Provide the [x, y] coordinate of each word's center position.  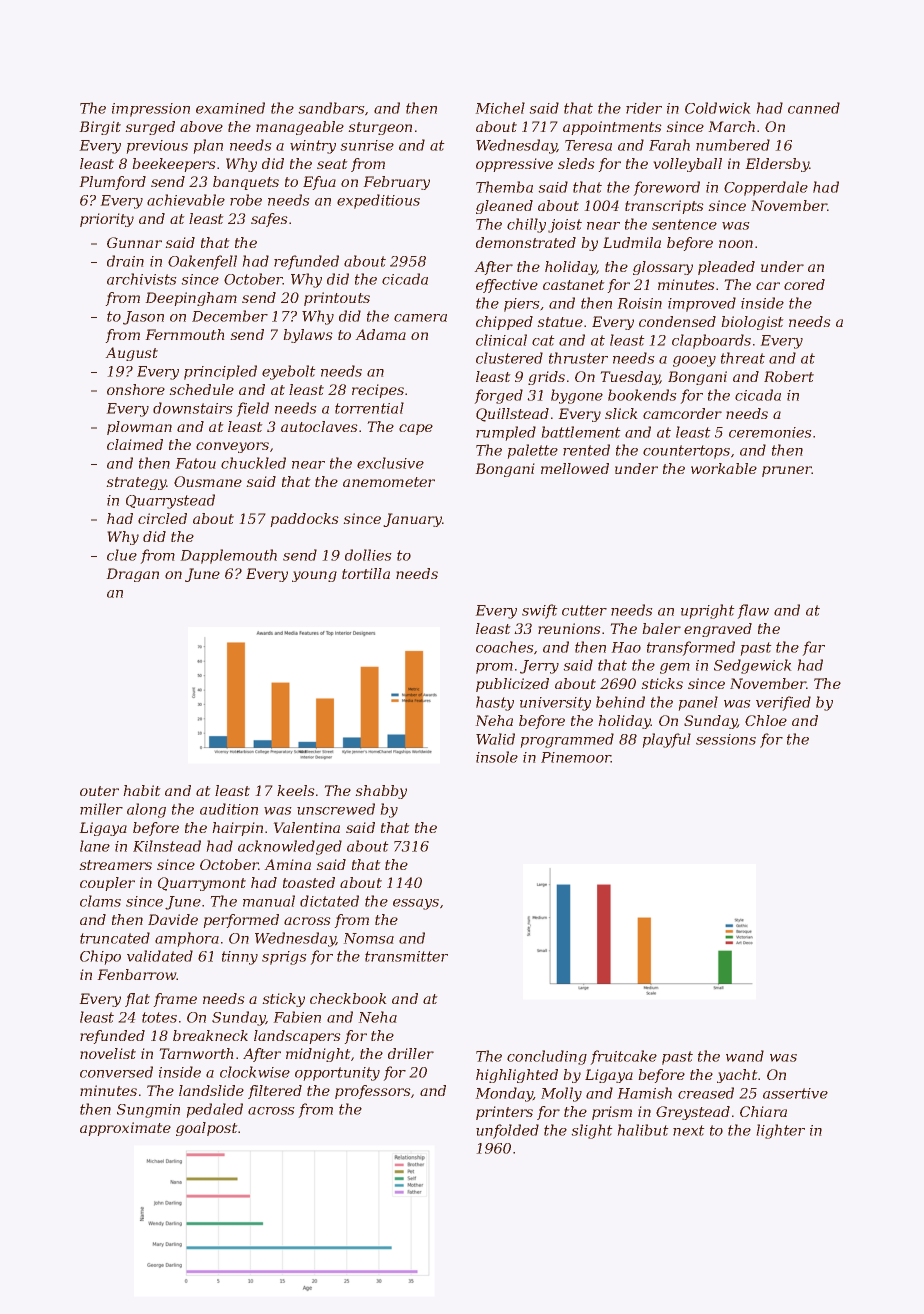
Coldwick [717, 108]
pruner [787, 471]
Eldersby [778, 165]
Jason [143, 318]
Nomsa [369, 938]
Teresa [588, 145]
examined [230, 108]
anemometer [389, 482]
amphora [187, 939]
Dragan [133, 575]
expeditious [378, 201]
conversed [116, 1072]
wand [745, 1056]
